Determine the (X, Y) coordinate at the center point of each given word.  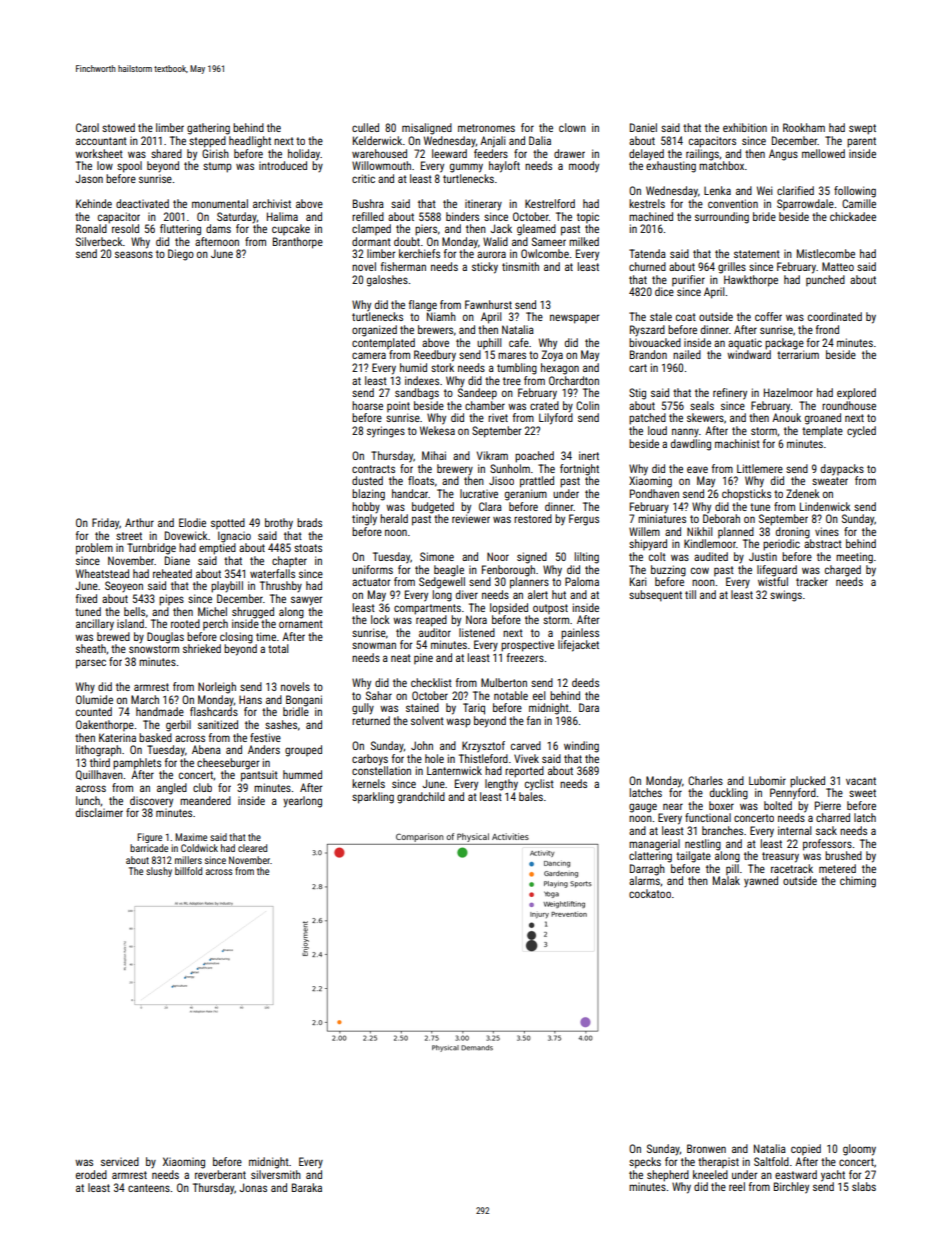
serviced (120, 1161)
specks (645, 1163)
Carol (87, 127)
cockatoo (650, 893)
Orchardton (574, 380)
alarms (644, 880)
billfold (188, 871)
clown (572, 127)
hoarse (367, 405)
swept (862, 129)
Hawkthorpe (751, 281)
